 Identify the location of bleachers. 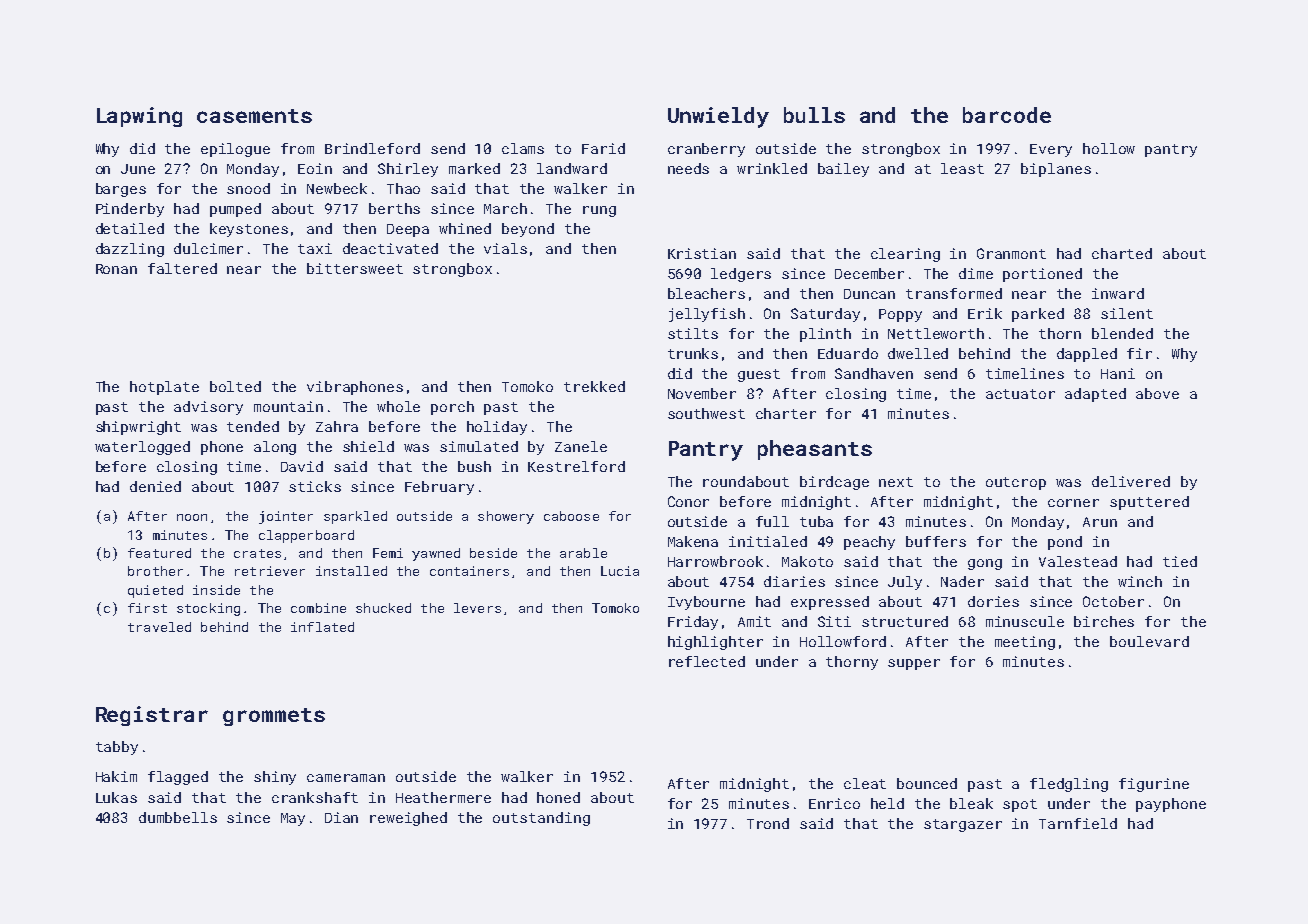
(706, 293).
